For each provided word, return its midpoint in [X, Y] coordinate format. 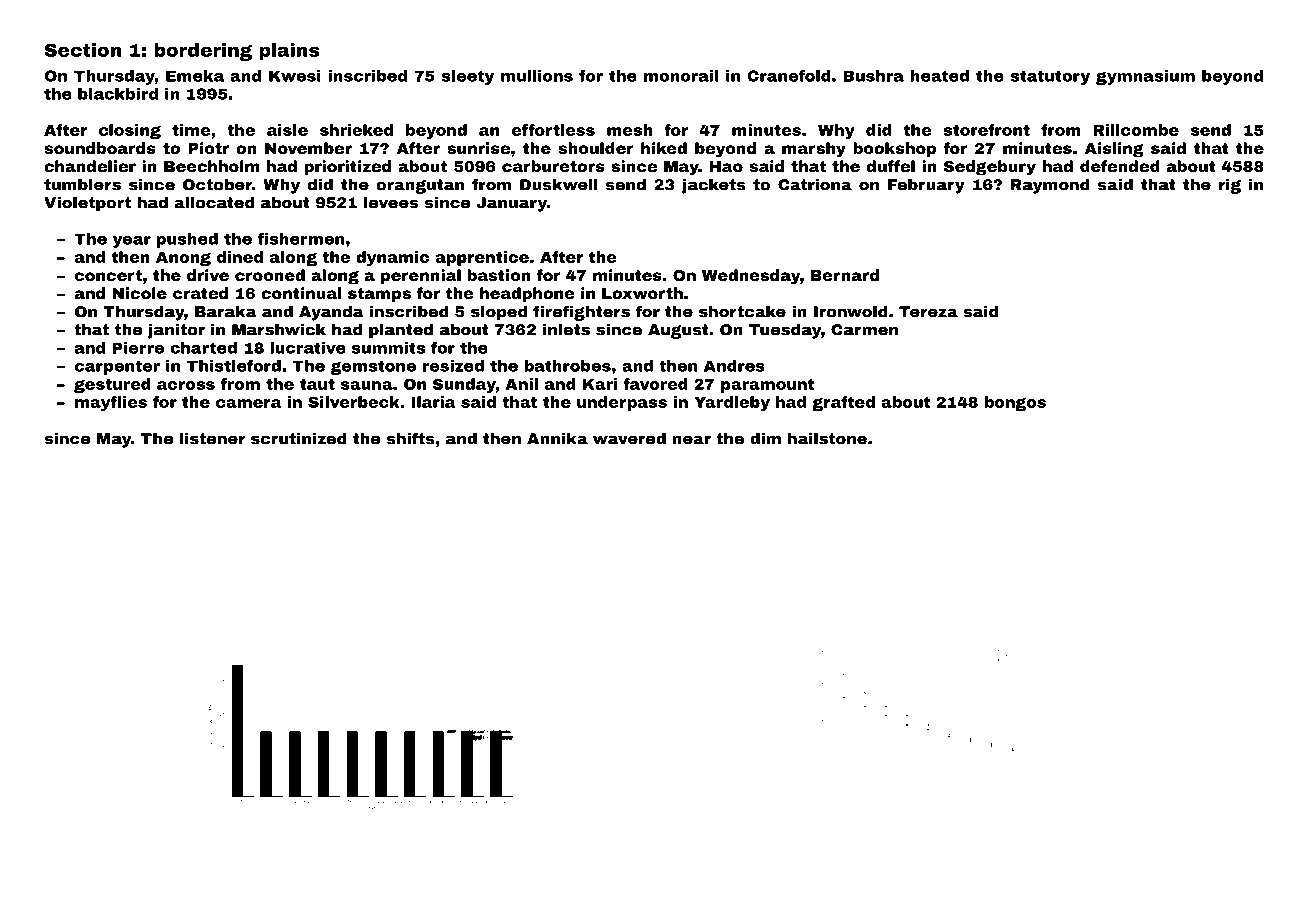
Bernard [845, 275]
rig [1230, 186]
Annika [557, 438]
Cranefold [789, 76]
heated [939, 76]
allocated [214, 202]
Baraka [226, 311]
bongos [1015, 403]
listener [213, 438]
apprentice [482, 258]
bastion [499, 275]
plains [289, 52]
